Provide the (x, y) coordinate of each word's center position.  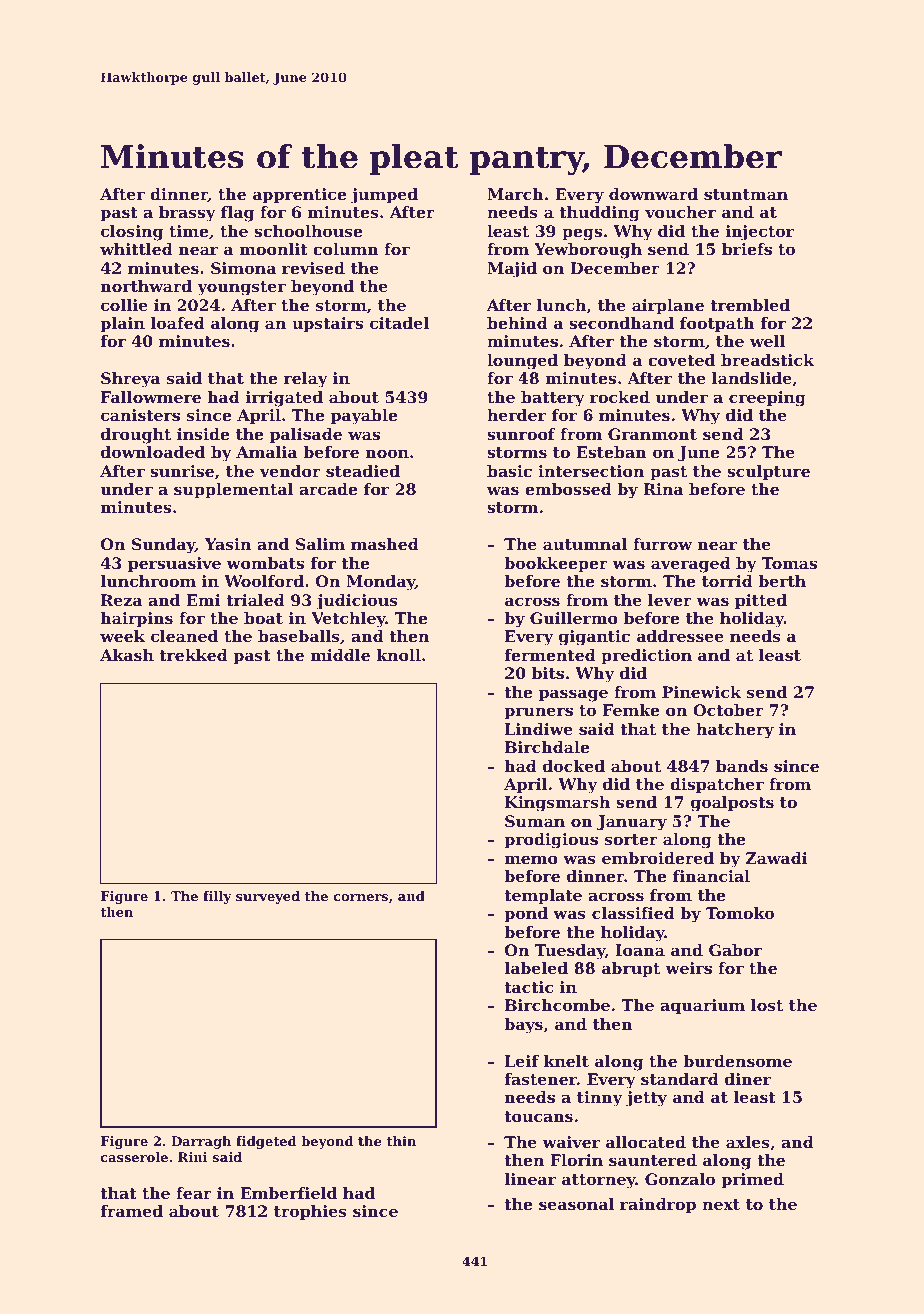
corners (361, 897)
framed (132, 1211)
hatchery (735, 731)
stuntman (746, 194)
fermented (550, 655)
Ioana (640, 950)
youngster (241, 288)
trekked (193, 655)
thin (401, 1141)
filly (217, 897)
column (346, 249)
